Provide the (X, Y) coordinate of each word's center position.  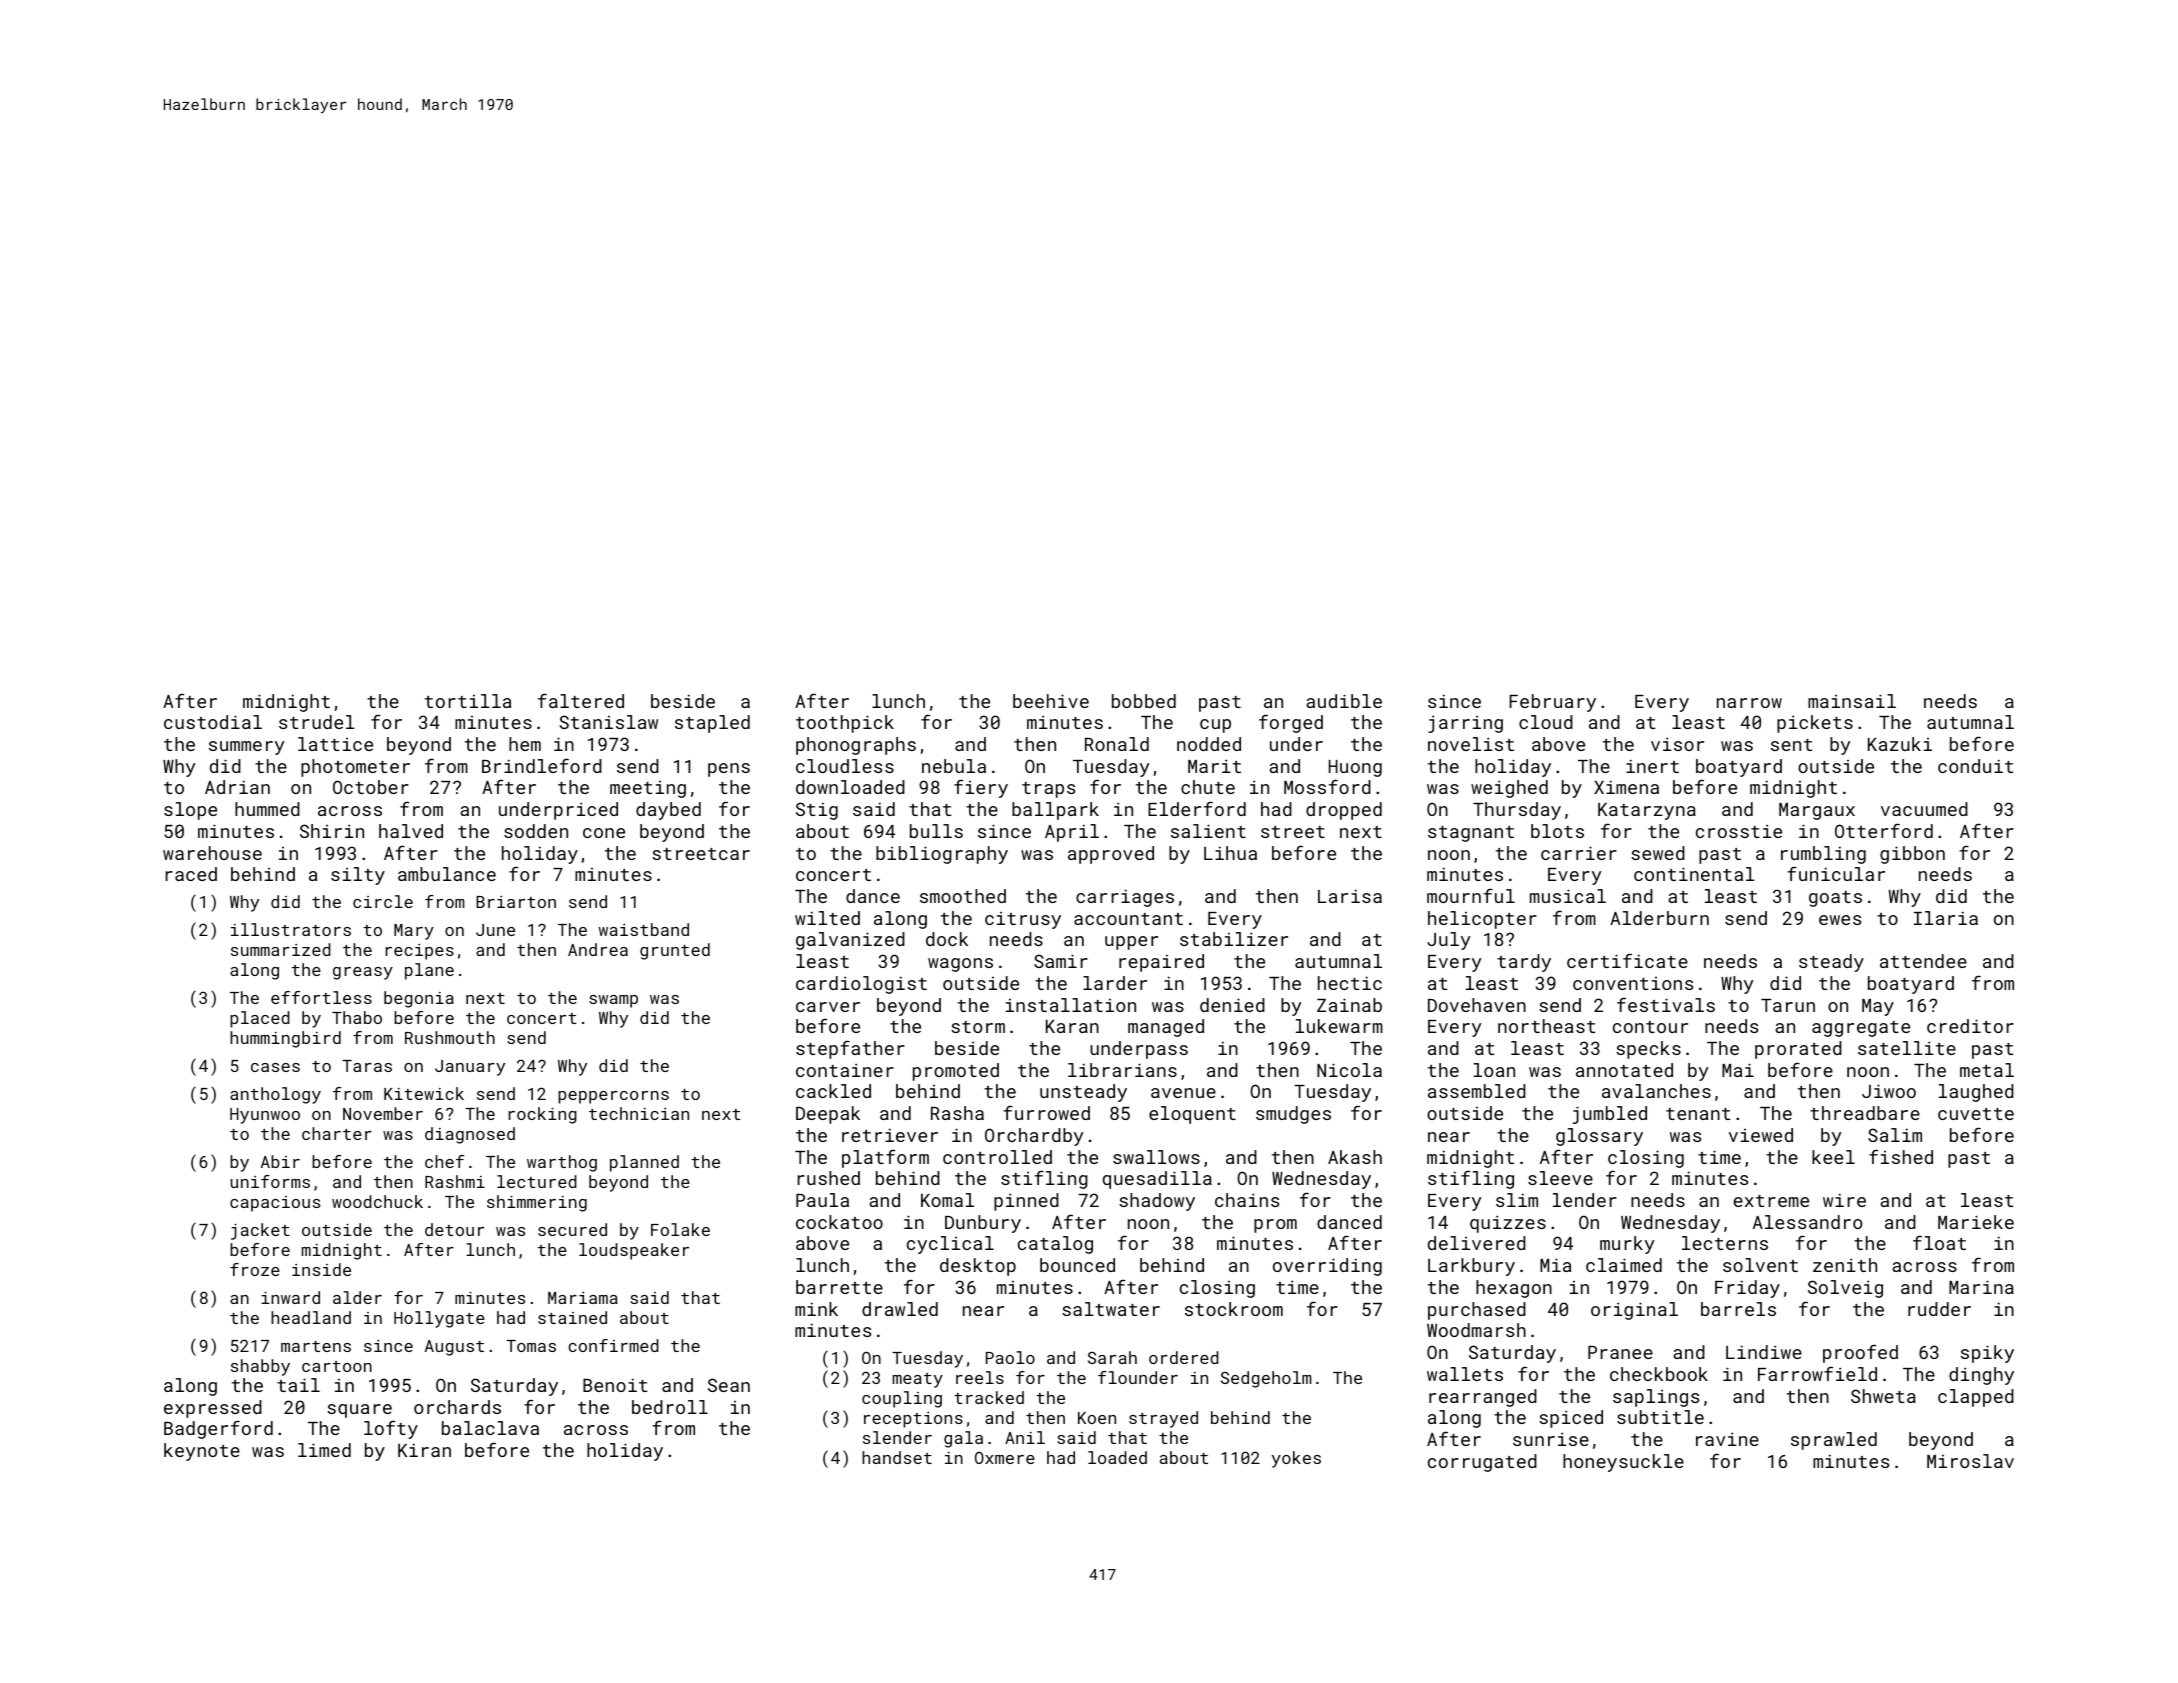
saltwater (1111, 1309)
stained (572, 1317)
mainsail (1852, 701)
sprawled (1834, 1441)
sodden (536, 831)
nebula (954, 766)
